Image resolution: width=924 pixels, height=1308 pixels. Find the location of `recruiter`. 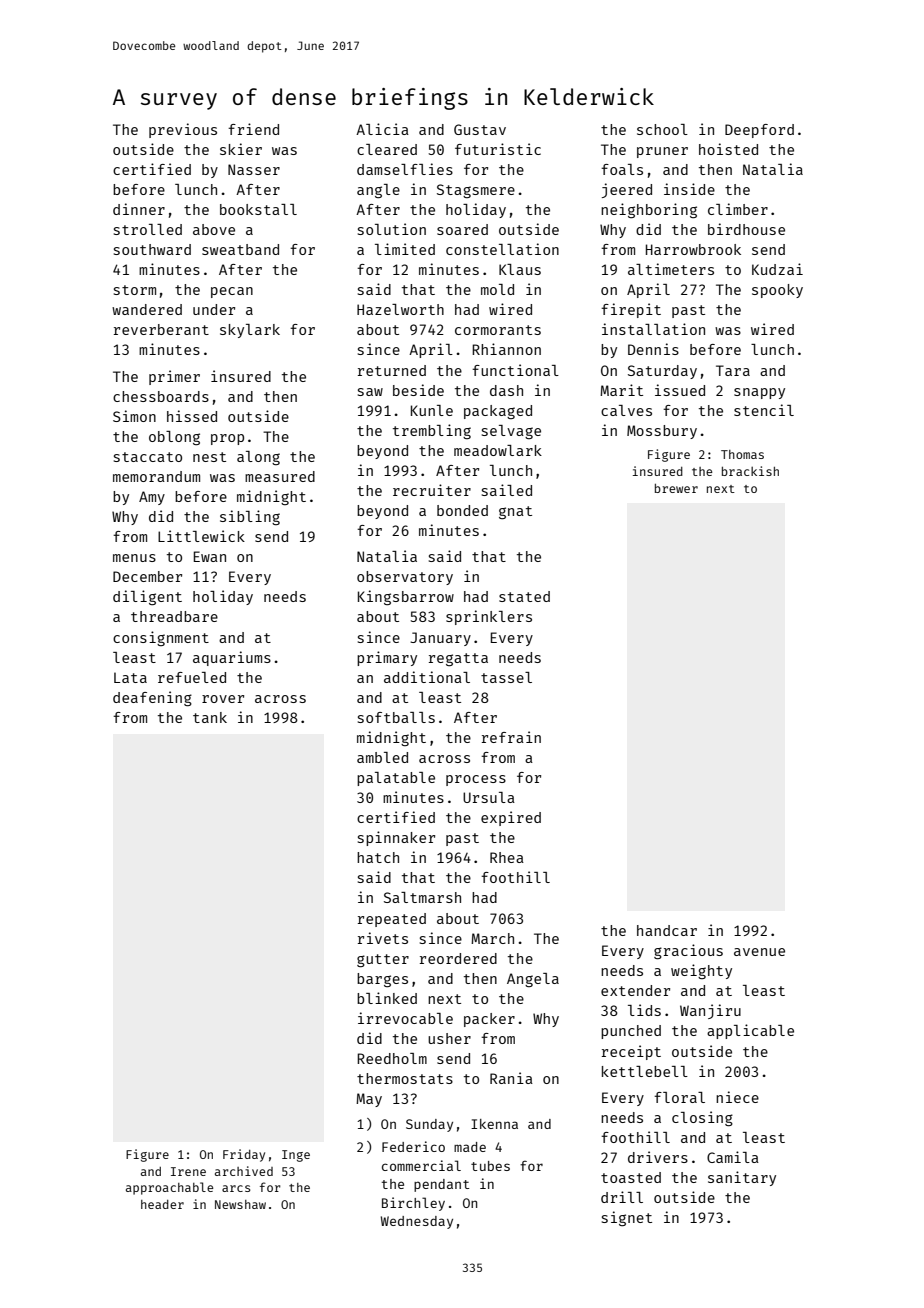

recruiter is located at coordinates (432, 490).
